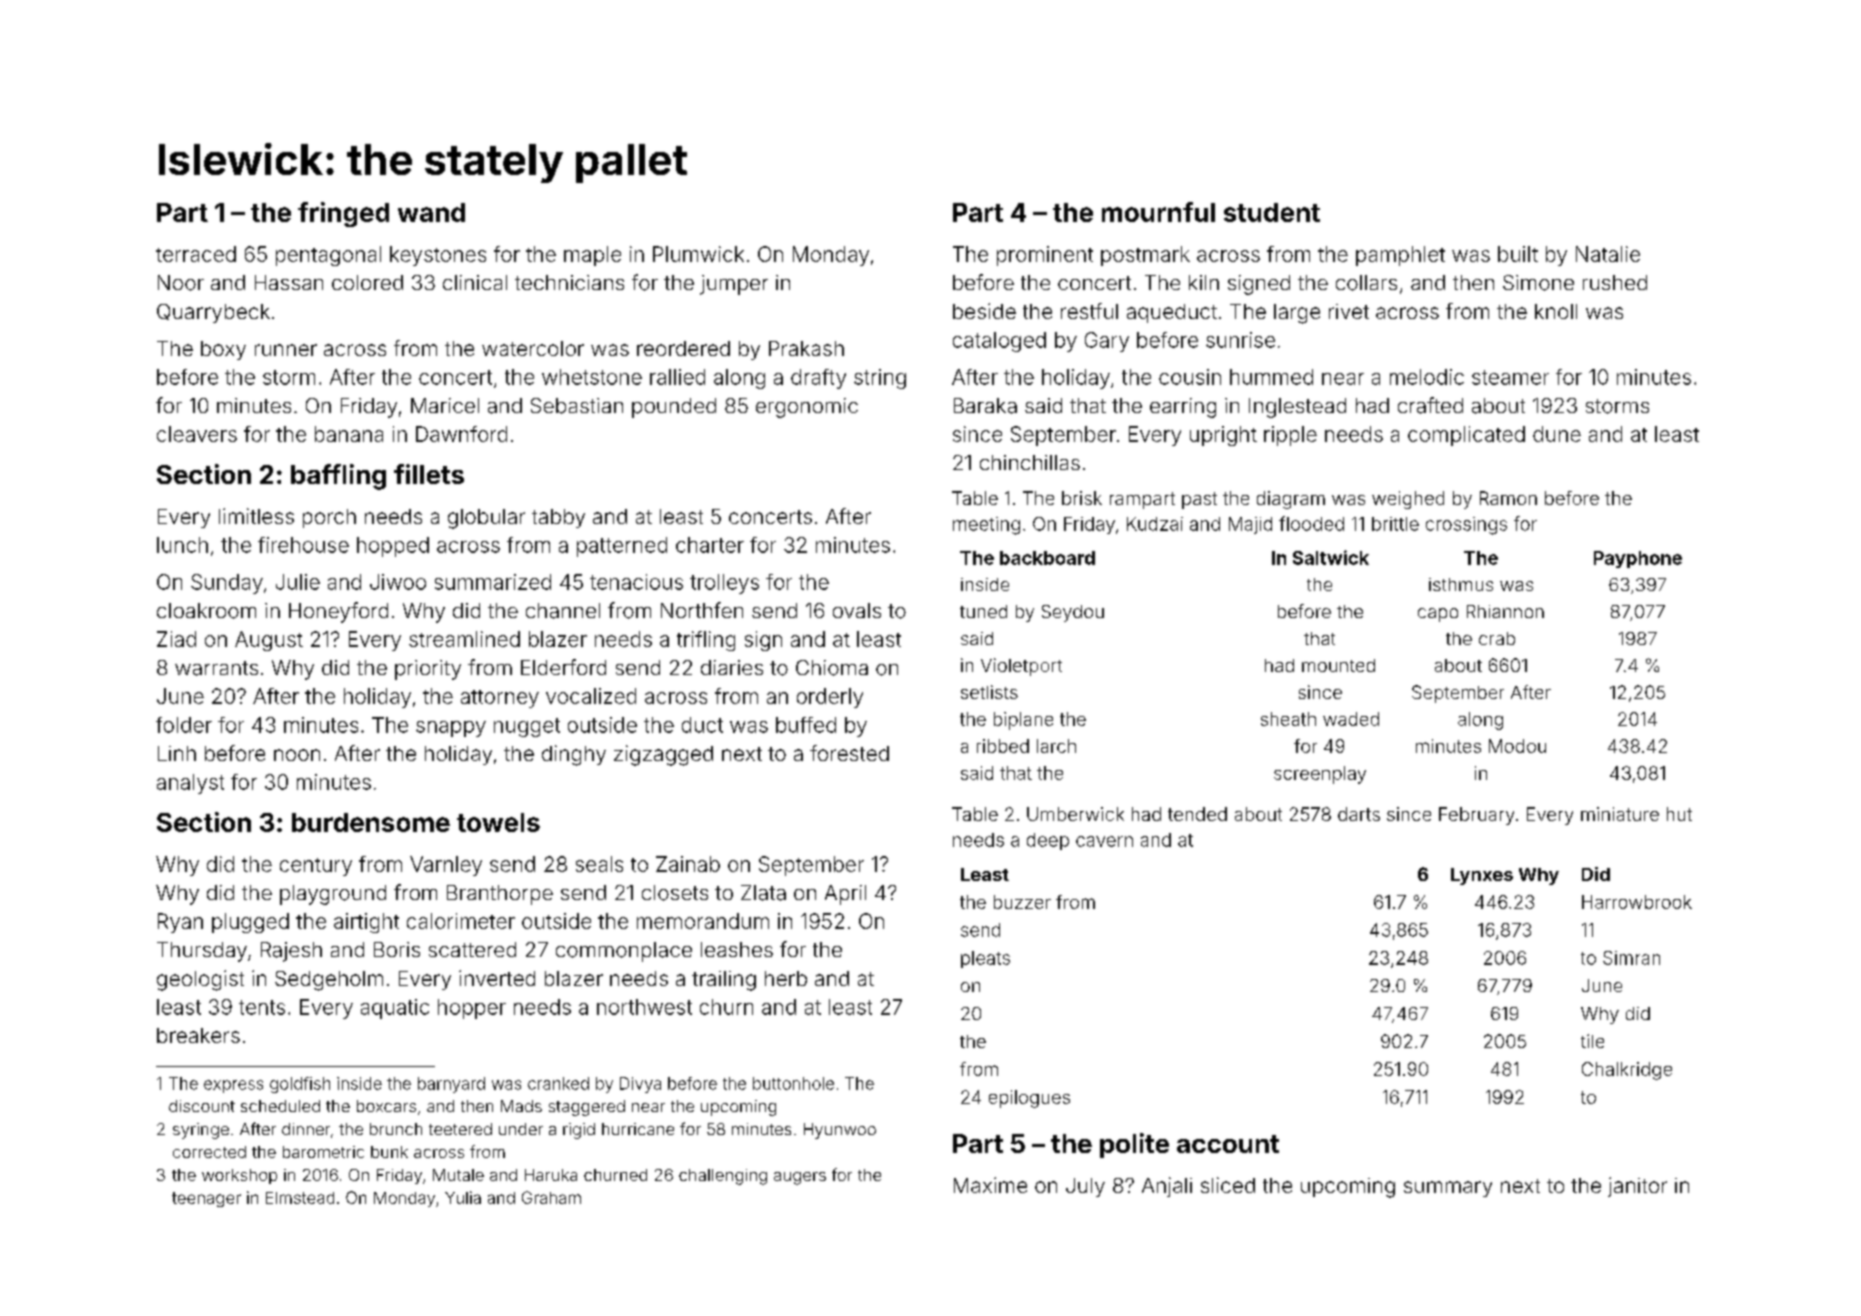 The width and height of the image is (1861, 1316). What do you see at coordinates (206, 611) in the image?
I see `cloakroom` at bounding box center [206, 611].
